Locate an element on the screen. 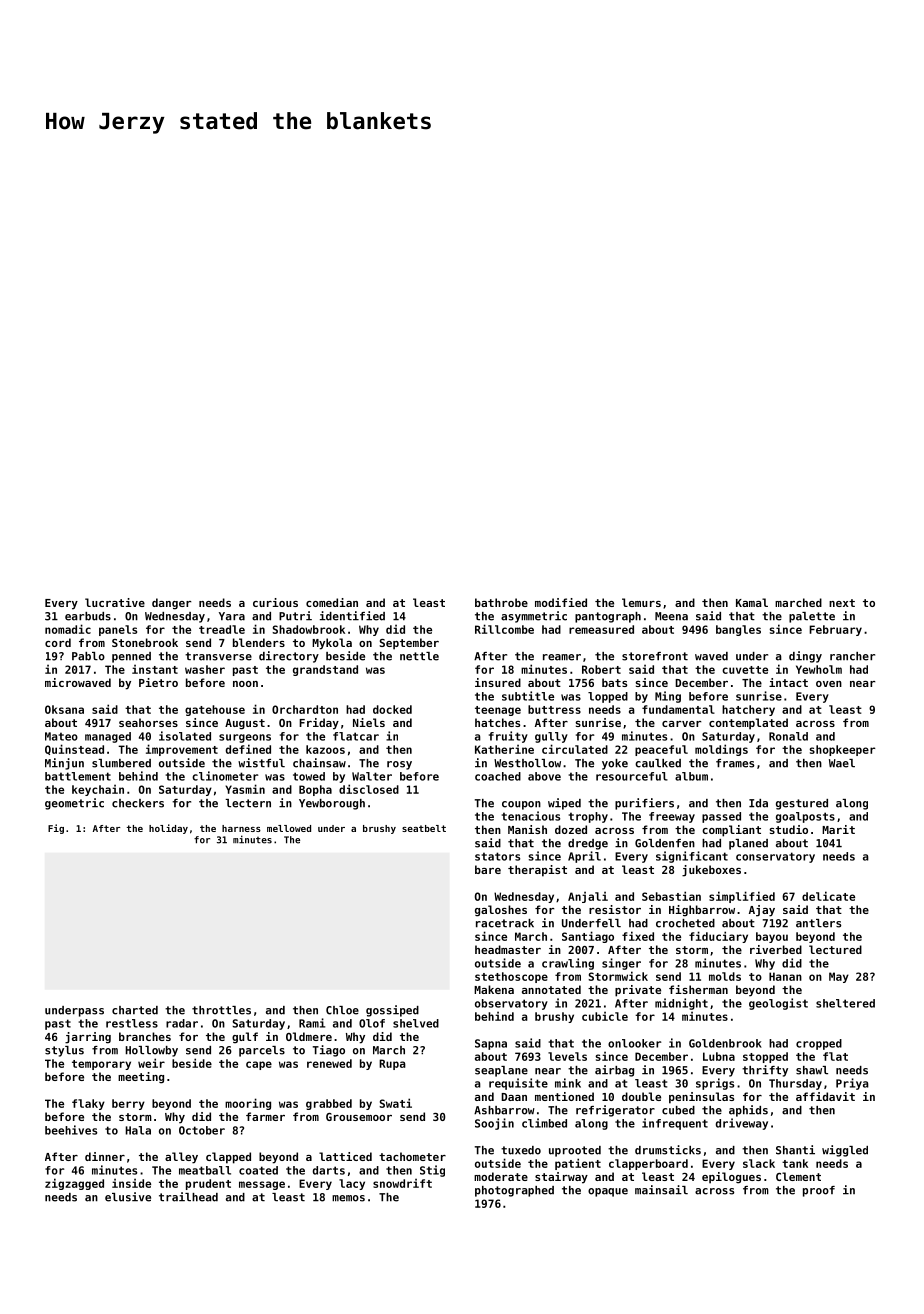 This screenshot has width=924, height=1314. tuxedo is located at coordinates (521, 1150).
